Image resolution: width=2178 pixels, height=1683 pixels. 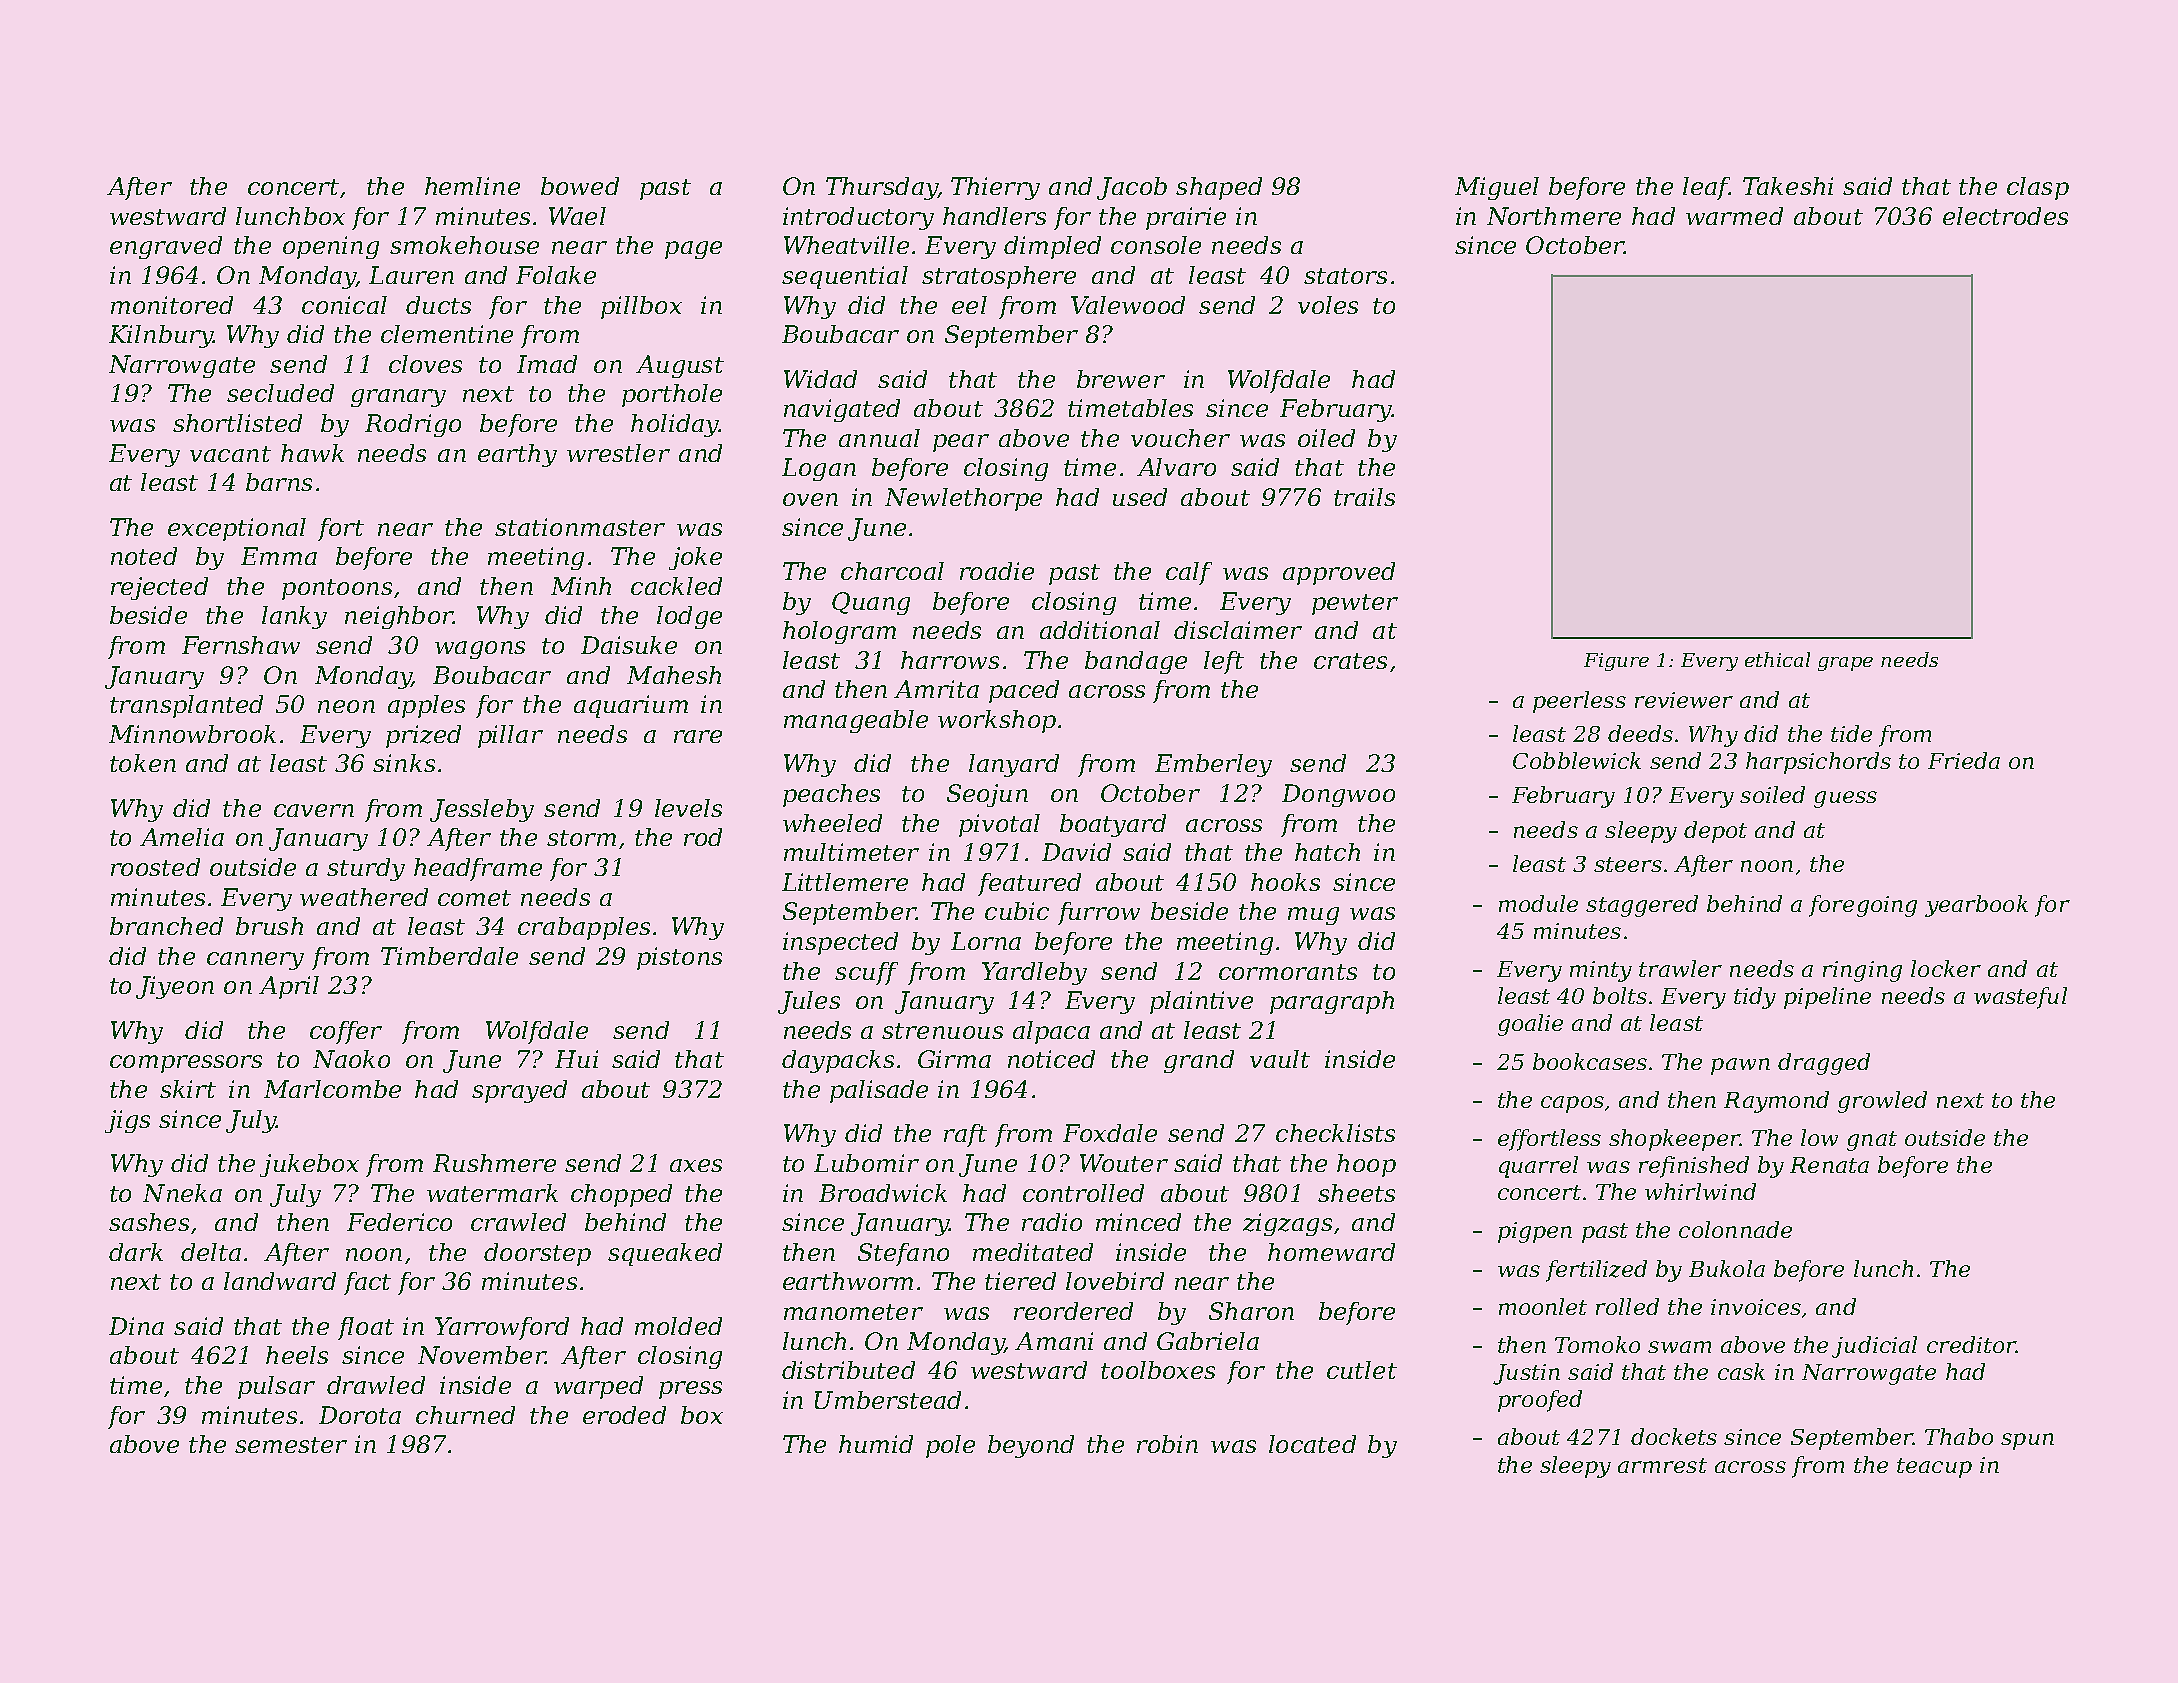 What do you see at coordinates (1590, 1061) in the screenshot?
I see `bookcases` at bounding box center [1590, 1061].
